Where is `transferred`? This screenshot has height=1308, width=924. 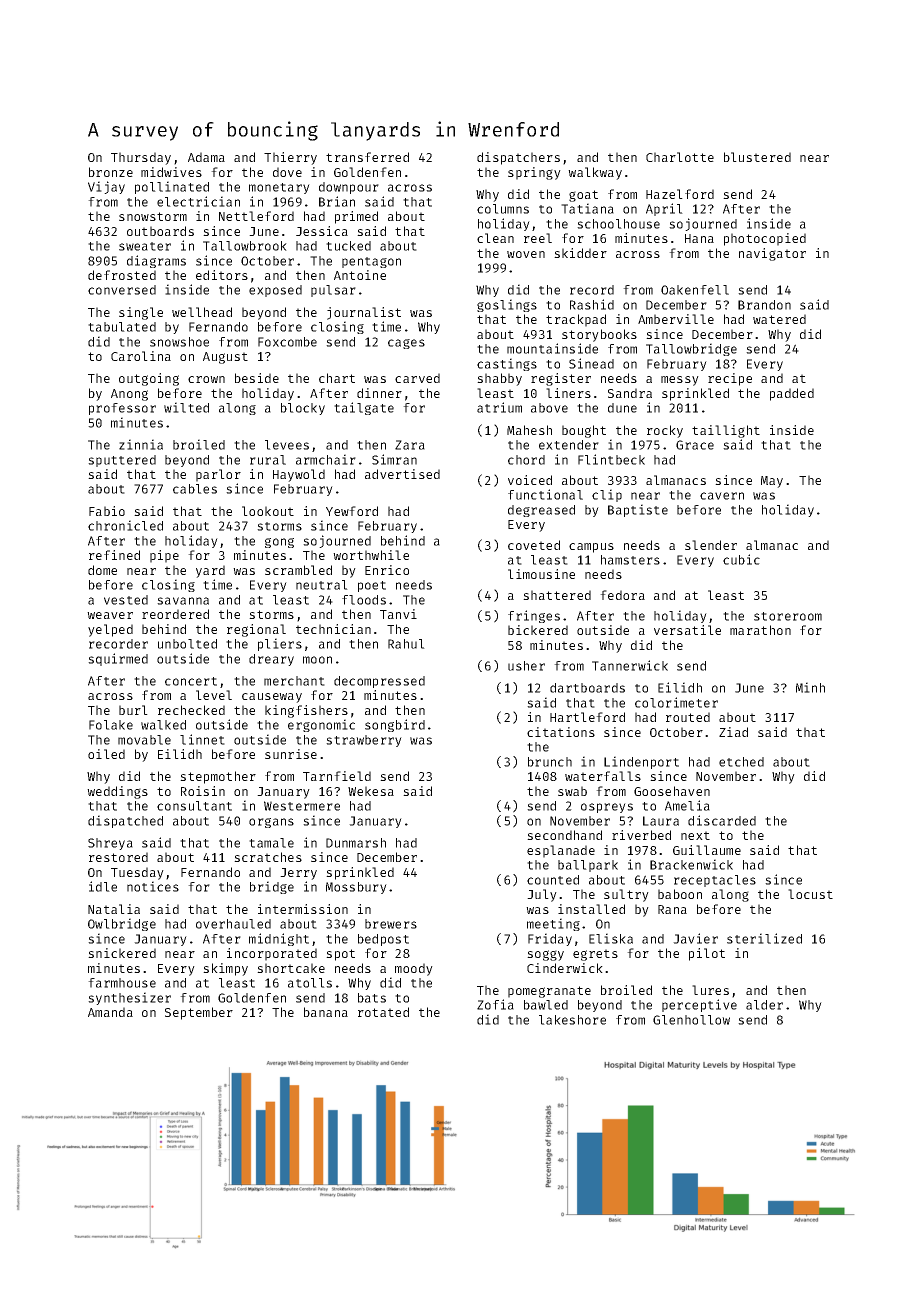
transferred is located at coordinates (367, 157).
